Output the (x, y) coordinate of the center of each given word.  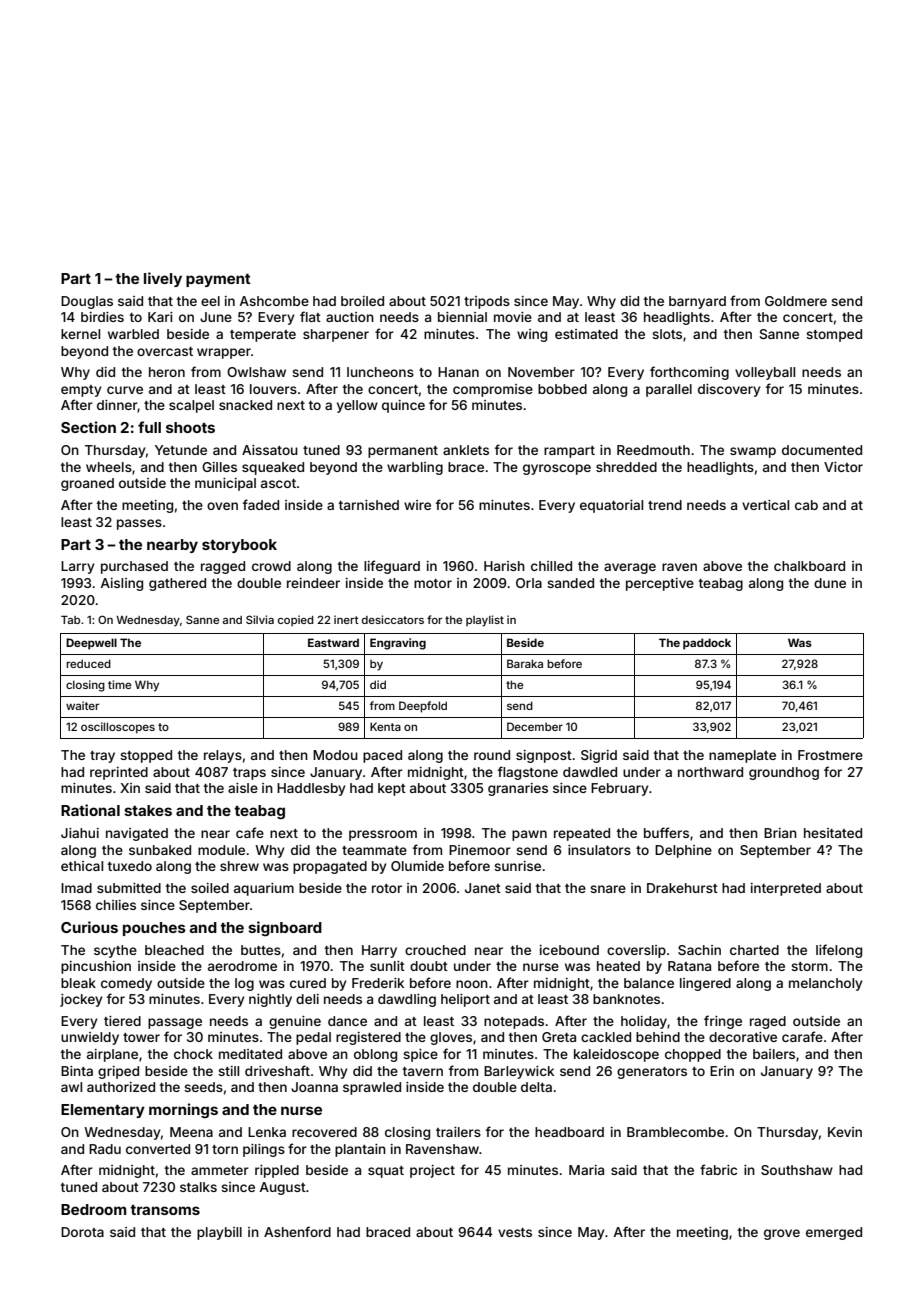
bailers (774, 1054)
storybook (239, 546)
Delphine (683, 851)
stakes (148, 810)
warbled (133, 334)
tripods (487, 302)
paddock (707, 644)
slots (667, 334)
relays (223, 756)
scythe (115, 951)
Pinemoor (480, 850)
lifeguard (392, 567)
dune (830, 583)
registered (368, 1038)
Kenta (385, 726)
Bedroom (93, 1209)
